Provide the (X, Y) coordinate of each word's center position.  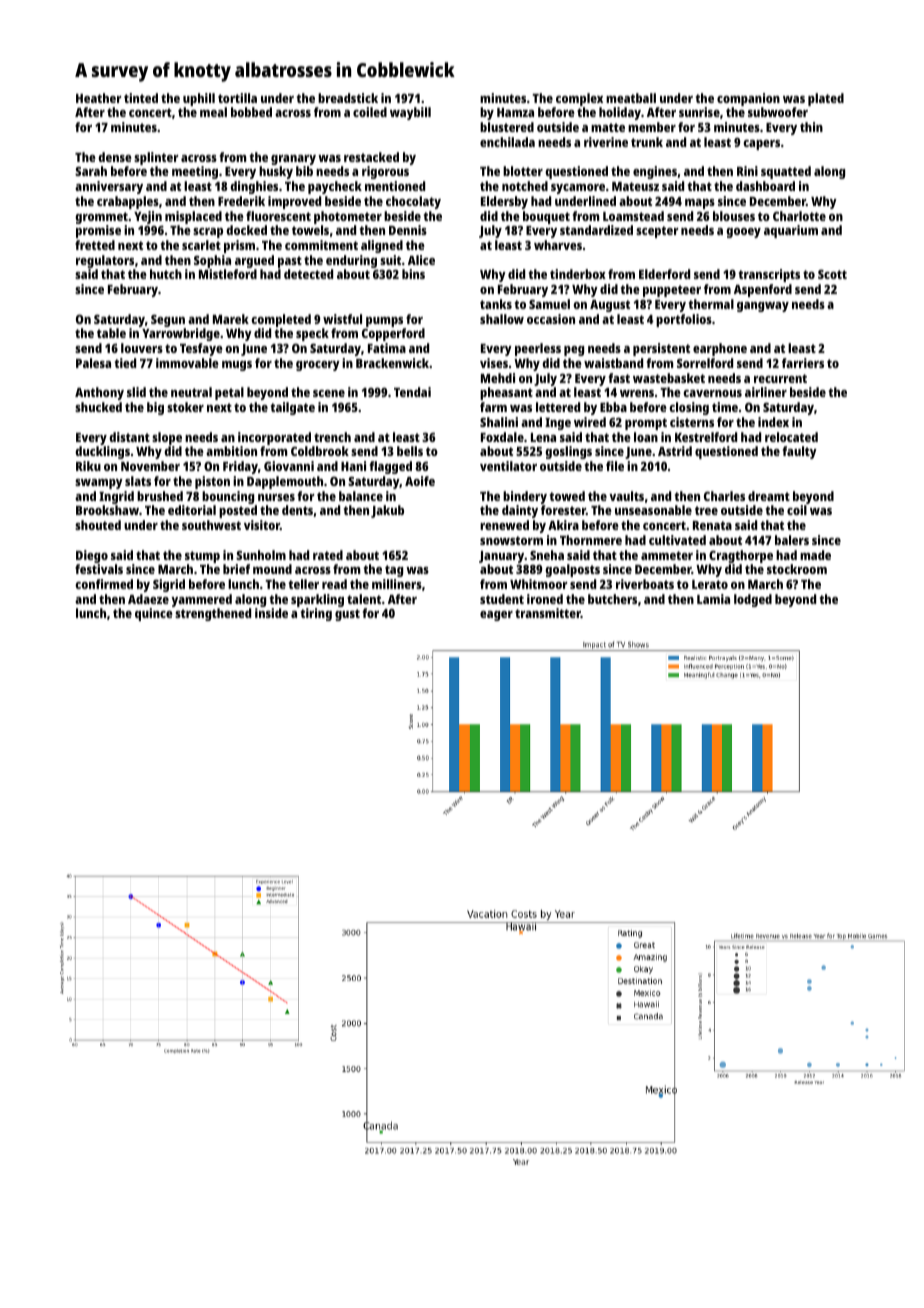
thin (811, 127)
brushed (160, 496)
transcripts (769, 275)
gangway (763, 307)
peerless (538, 349)
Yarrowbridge (181, 334)
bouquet (546, 217)
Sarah (91, 171)
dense (115, 157)
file (615, 466)
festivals (99, 569)
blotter (523, 171)
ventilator (508, 466)
